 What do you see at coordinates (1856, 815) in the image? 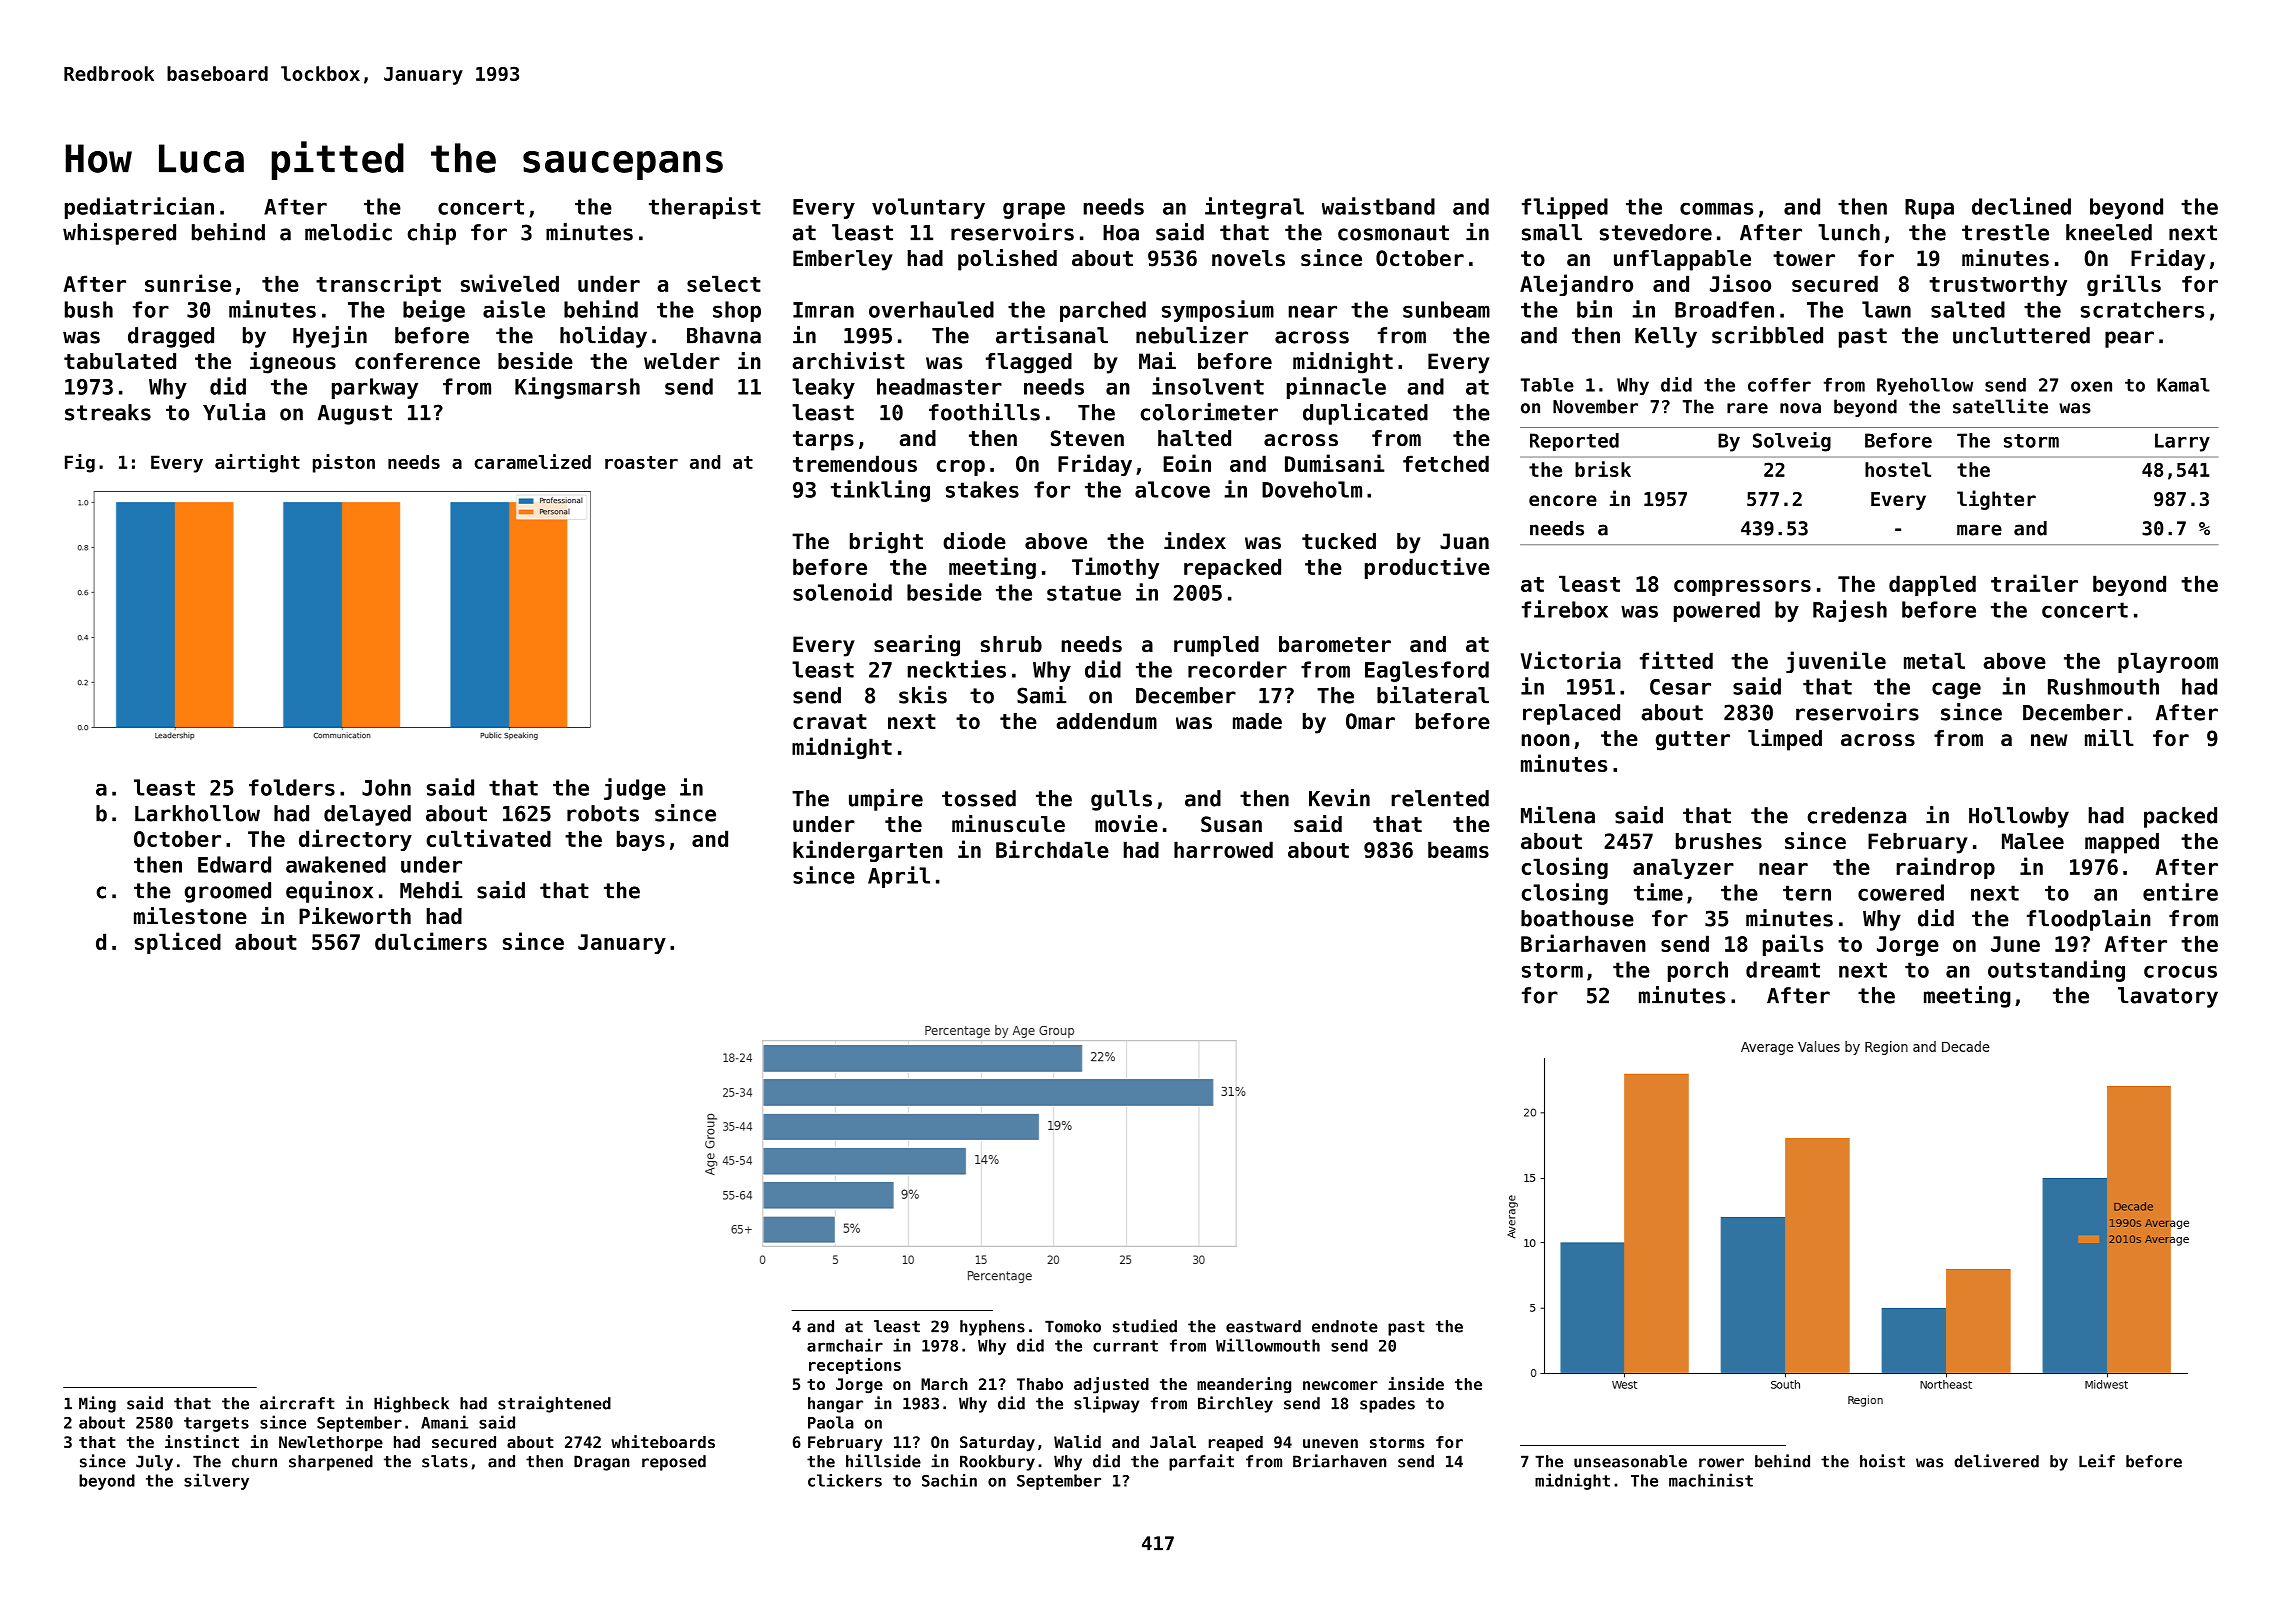
I see `credenza` at bounding box center [1856, 815].
